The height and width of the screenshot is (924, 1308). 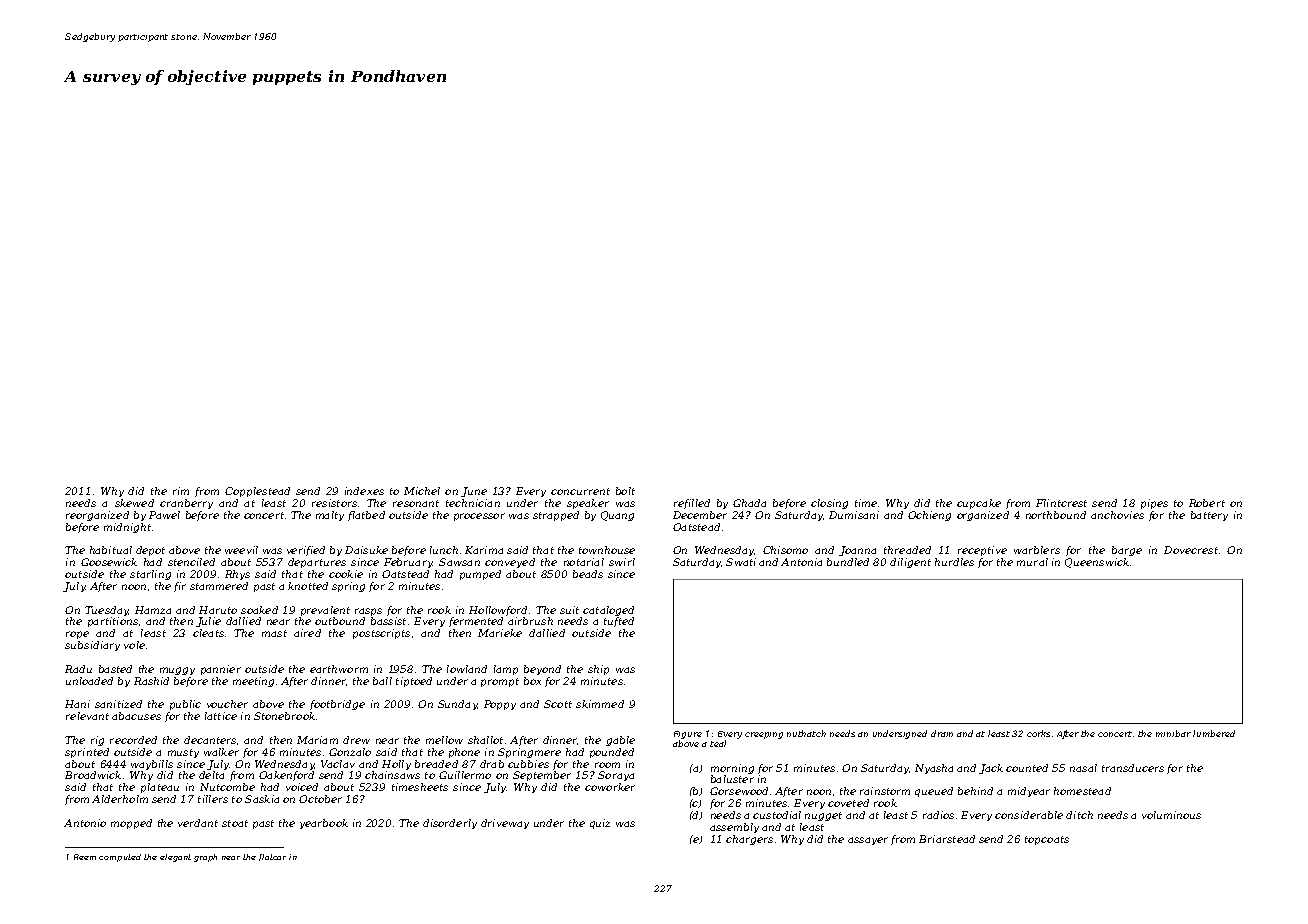 I want to click on Hamza, so click(x=153, y=610).
